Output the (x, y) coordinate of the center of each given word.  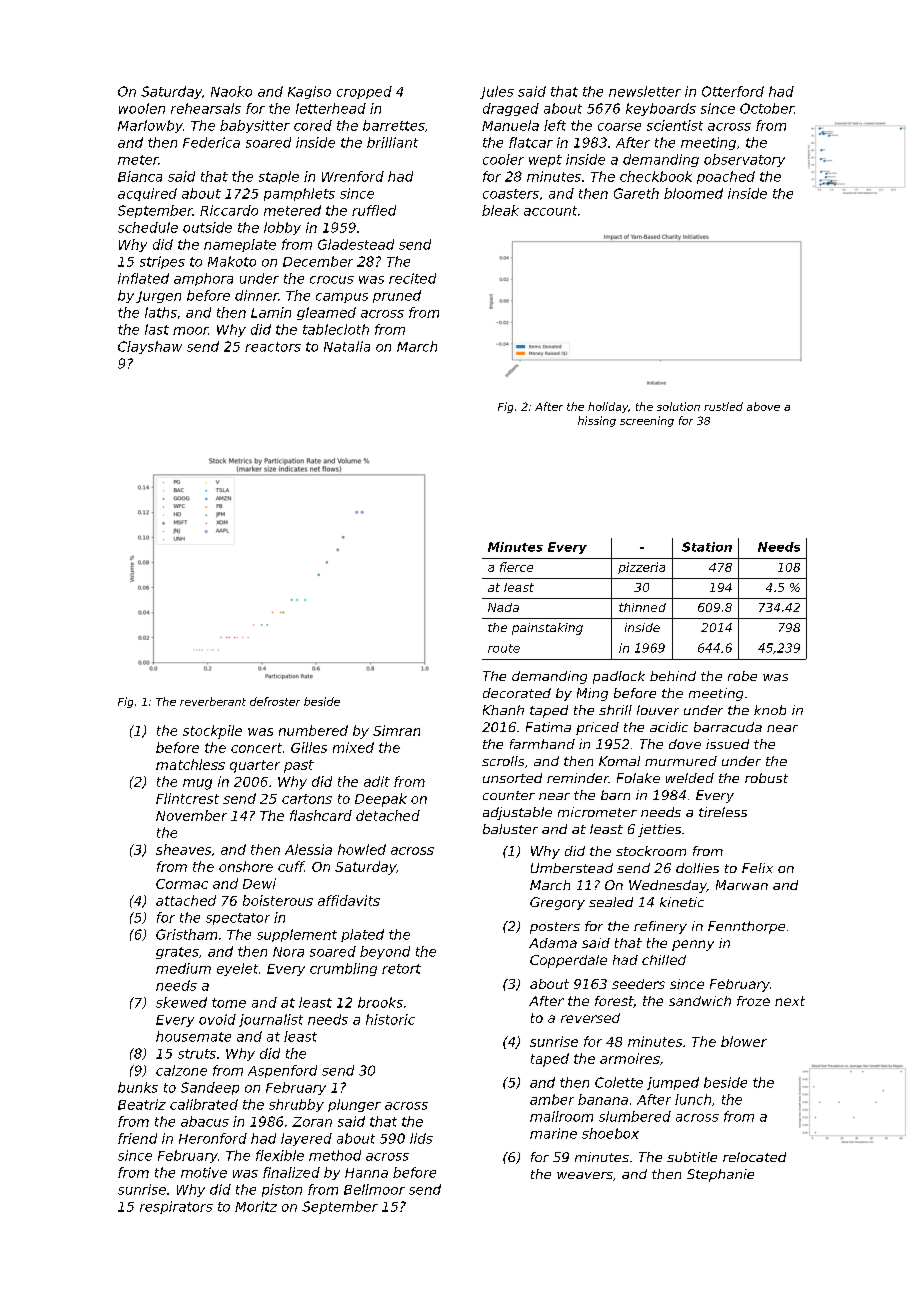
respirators (176, 1207)
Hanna (366, 1173)
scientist (675, 125)
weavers (585, 1175)
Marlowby (150, 126)
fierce (516, 567)
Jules (497, 92)
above (763, 406)
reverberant (213, 701)
